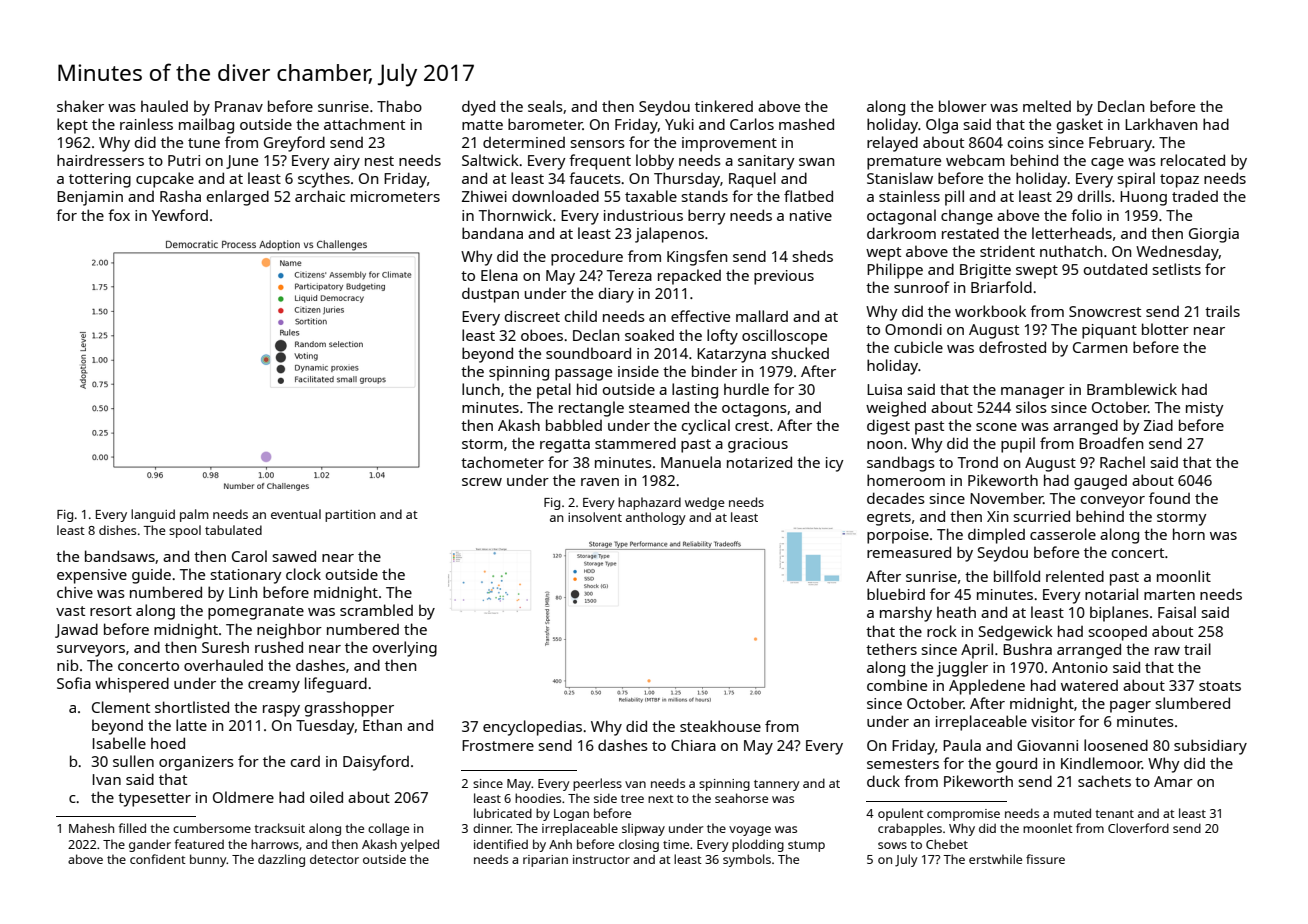  I want to click on tinkered, so click(724, 106).
